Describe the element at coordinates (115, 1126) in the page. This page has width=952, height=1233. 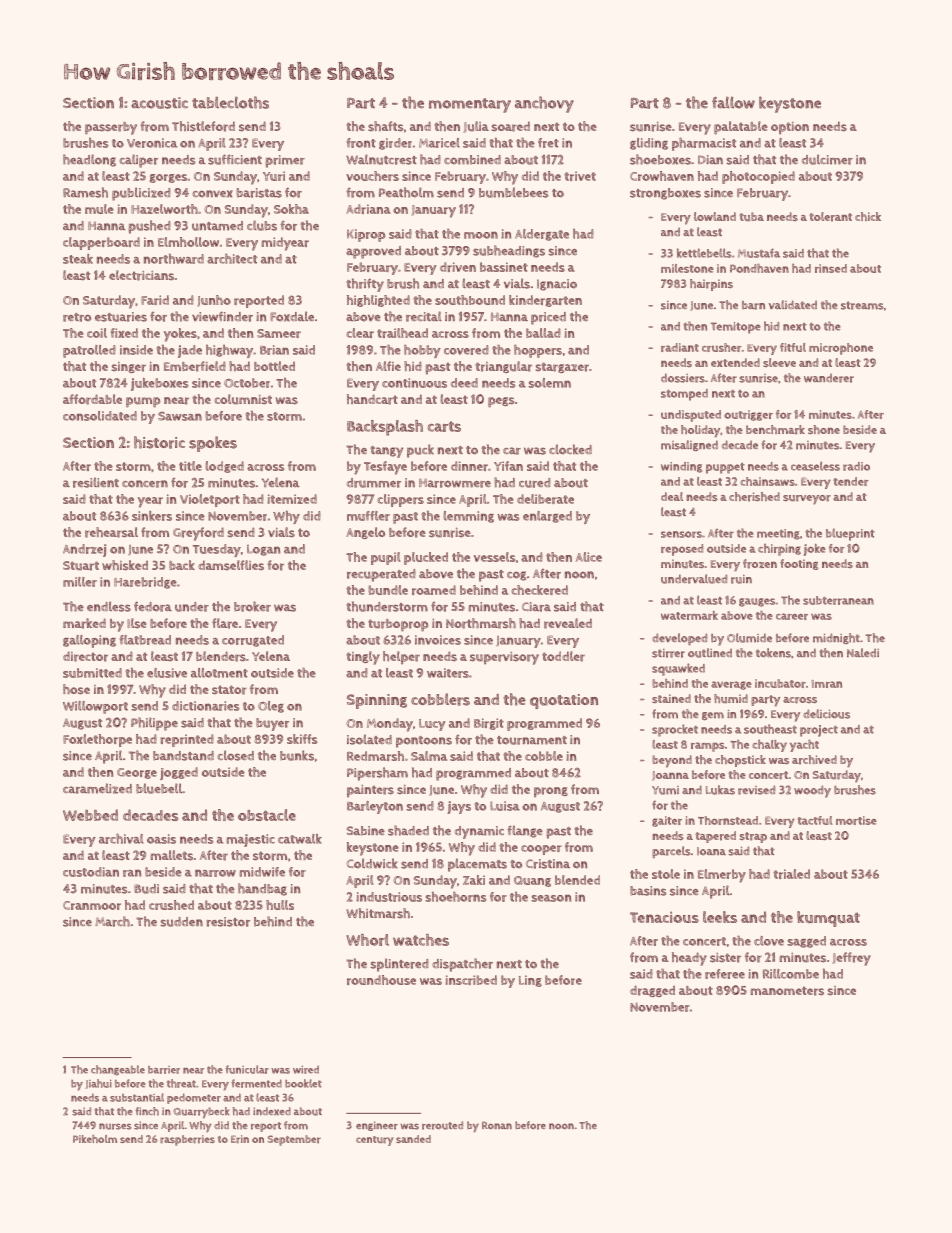
I see `nurses` at that location.
